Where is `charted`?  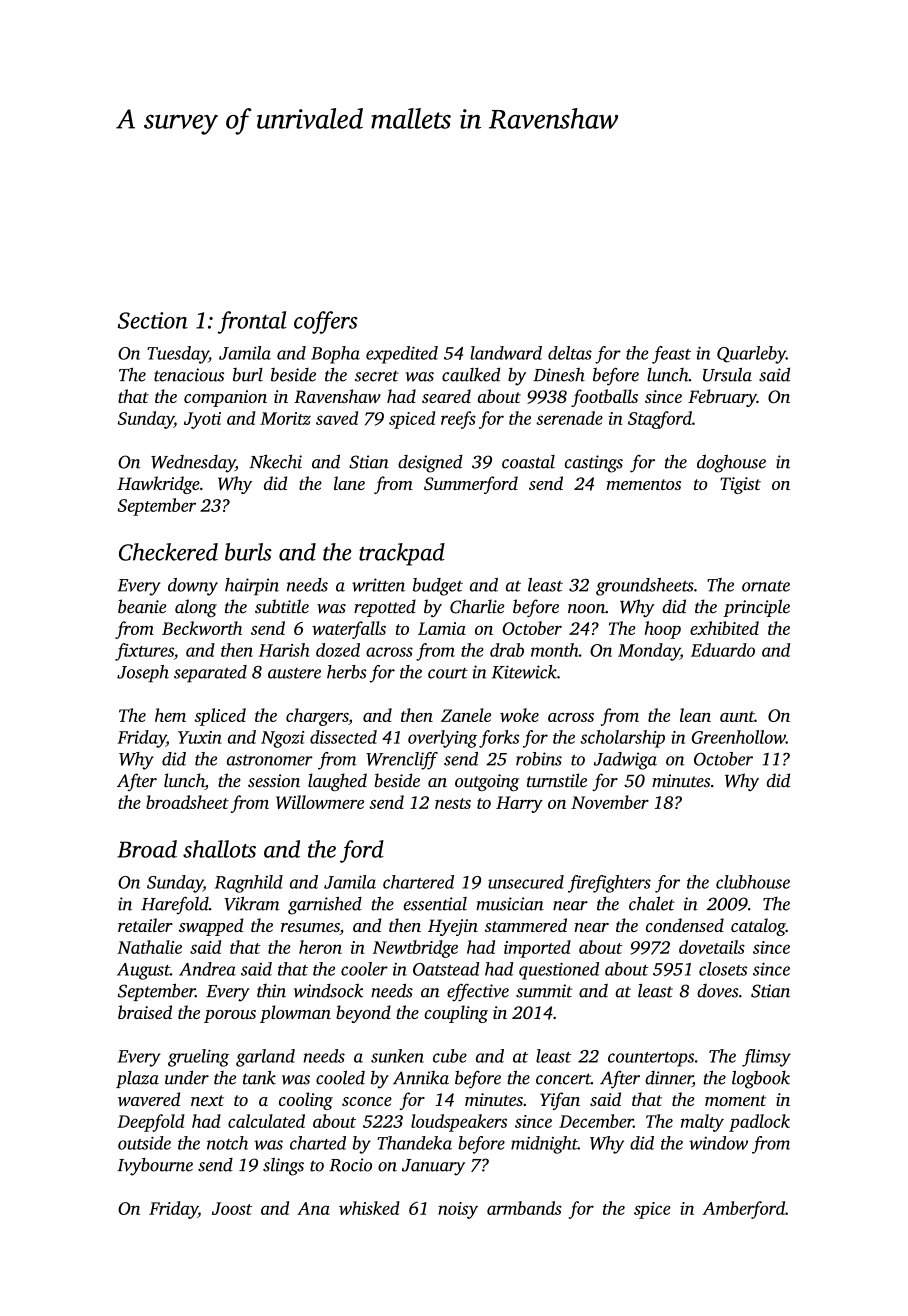 charted is located at coordinates (318, 1143).
